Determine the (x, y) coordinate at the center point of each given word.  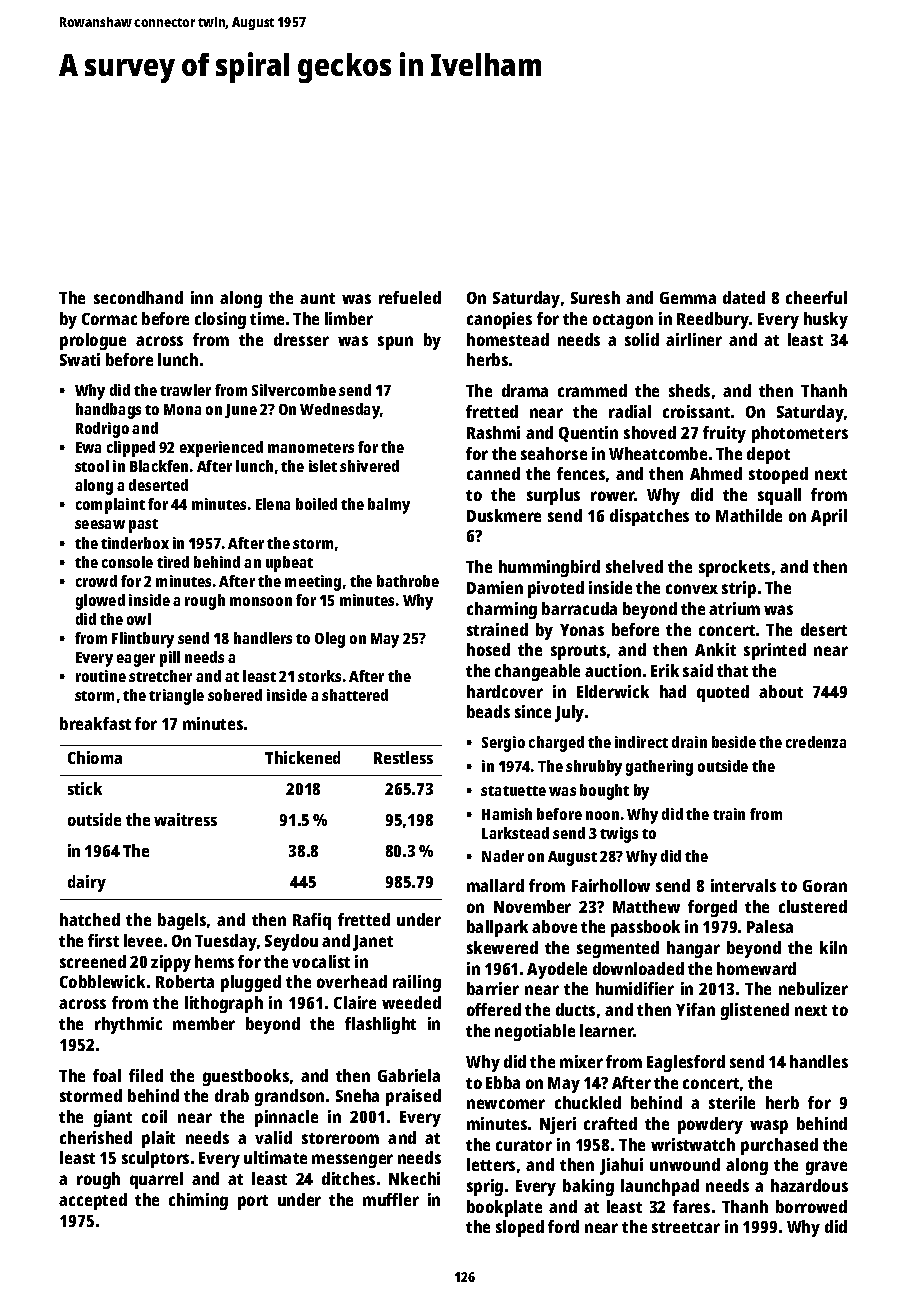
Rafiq (312, 921)
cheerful (816, 297)
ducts (575, 1009)
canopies (499, 320)
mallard (495, 885)
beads (488, 711)
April (829, 517)
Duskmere (504, 515)
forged (712, 908)
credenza (816, 742)
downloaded (638, 968)
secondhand (138, 297)
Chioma (95, 757)
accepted (93, 1201)
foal (107, 1075)
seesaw (100, 524)
